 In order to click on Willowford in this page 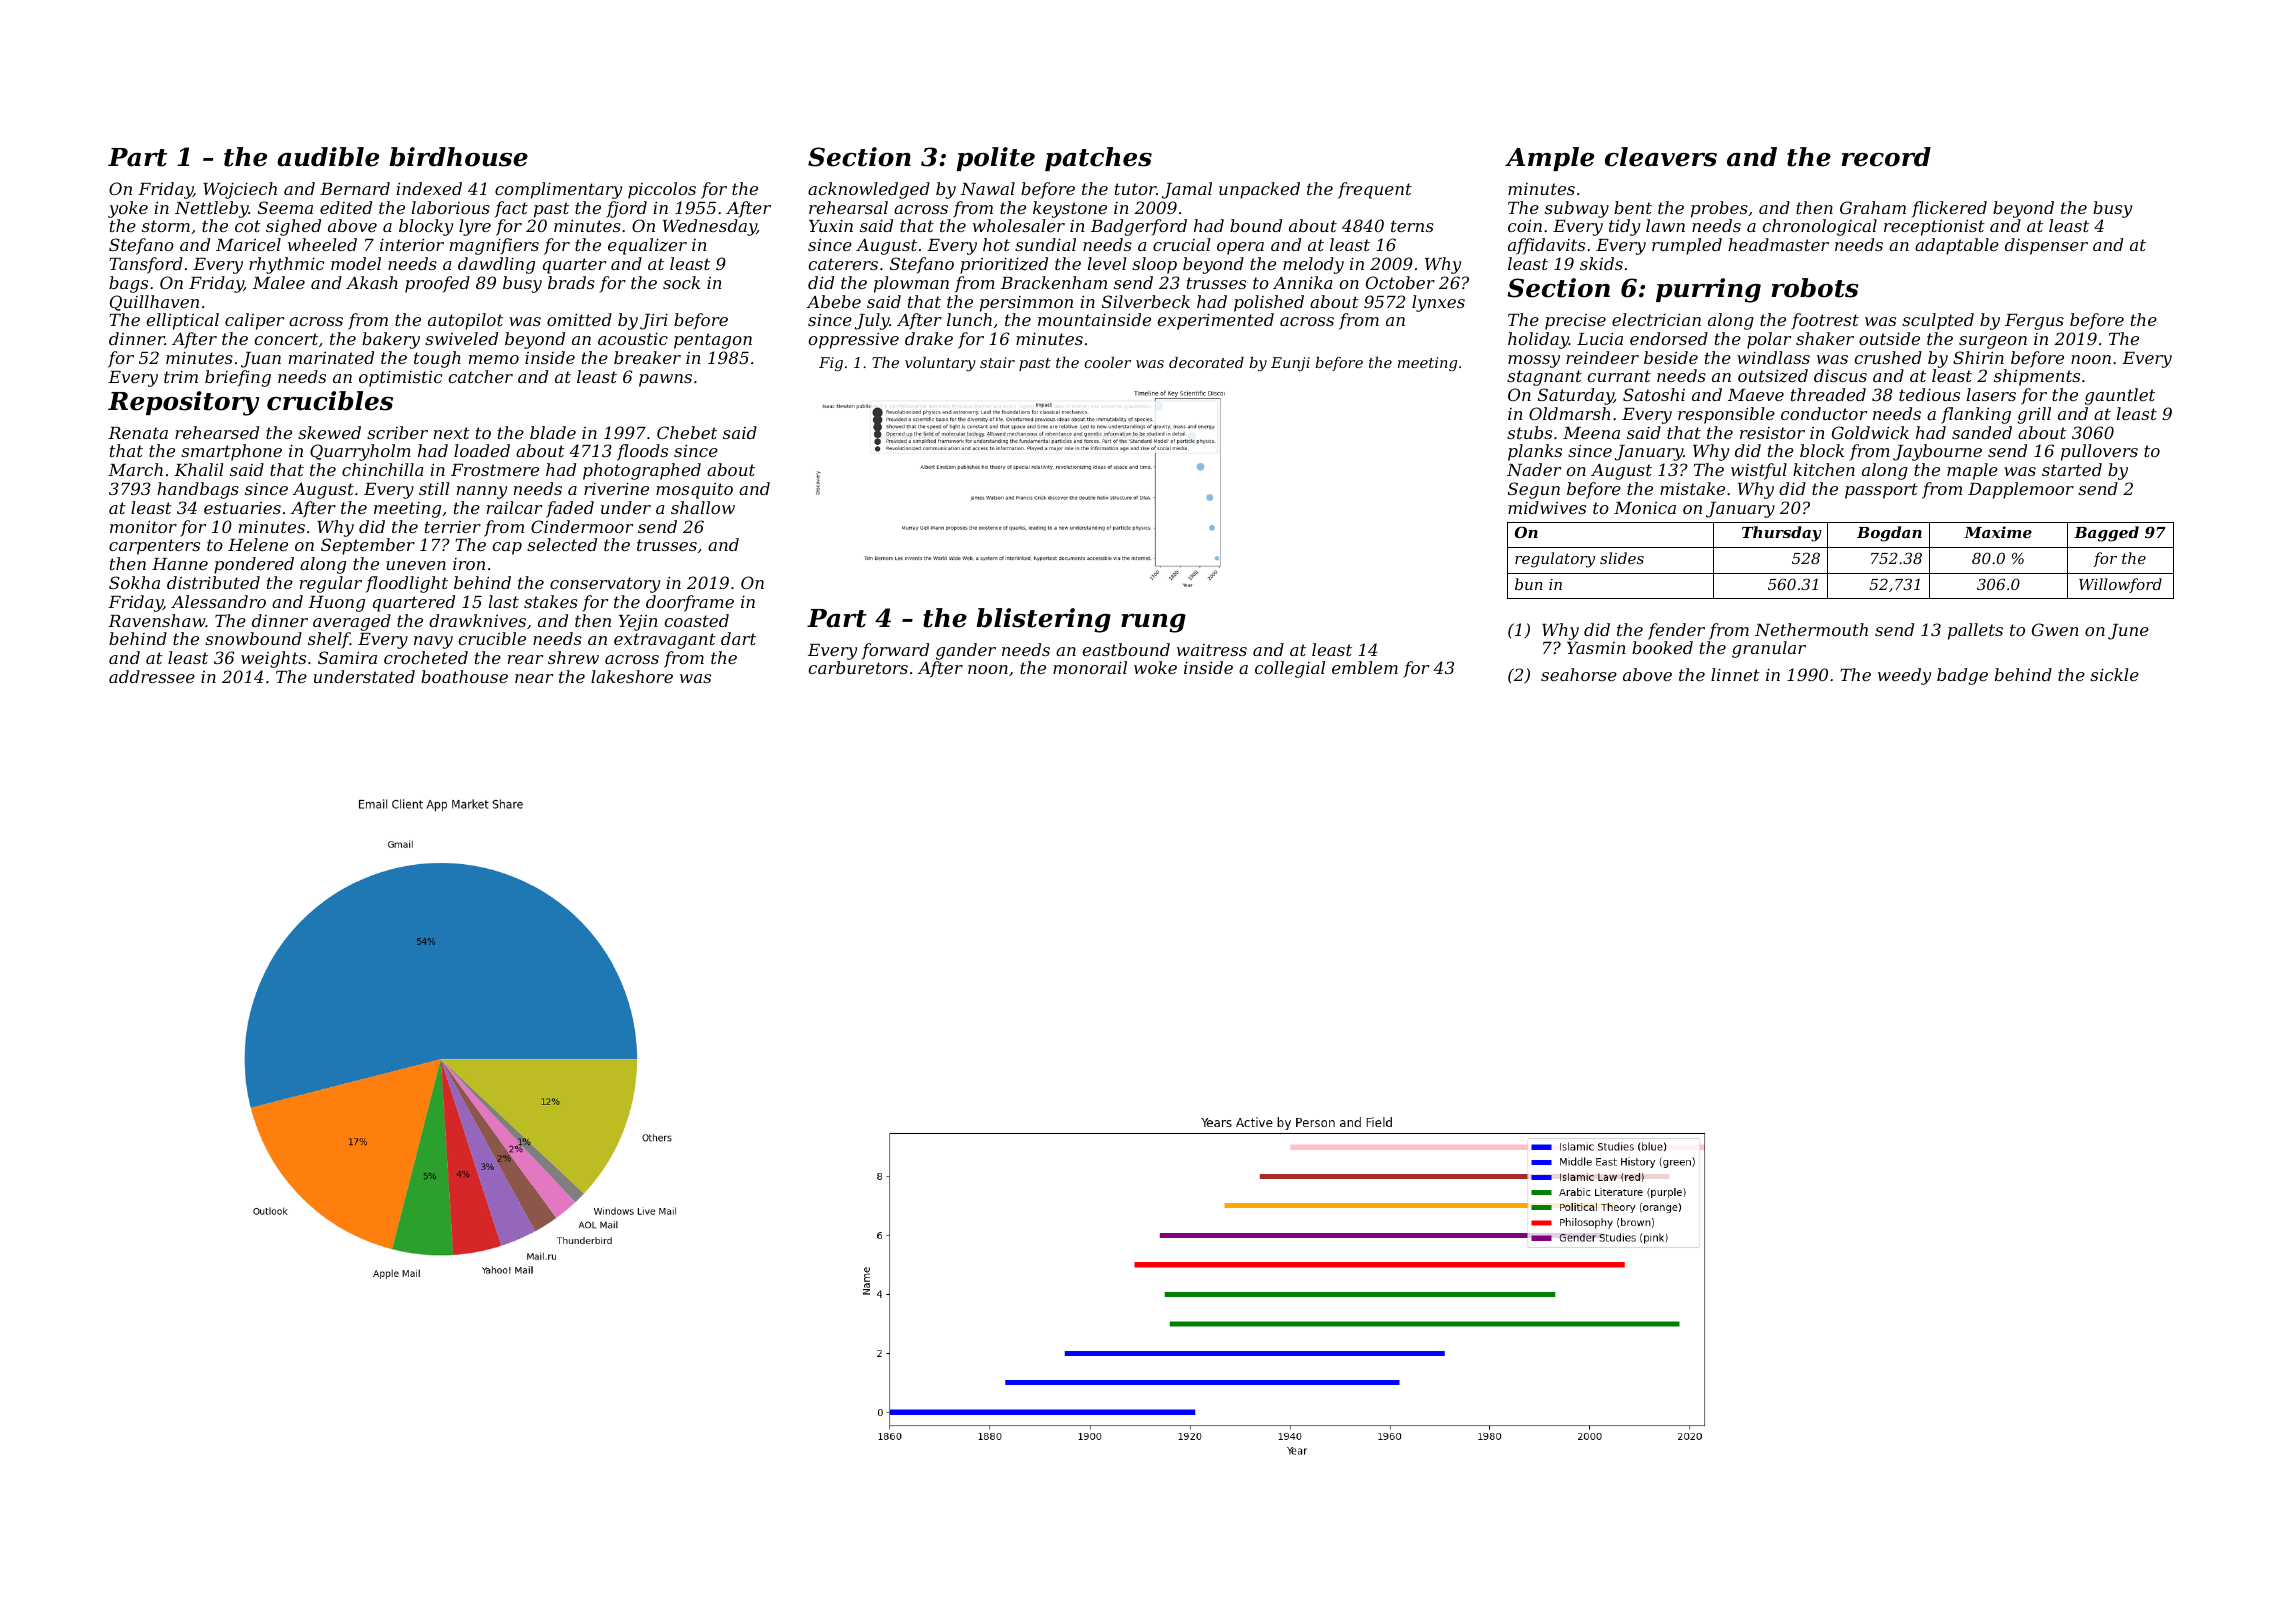, I will do `click(2120, 585)`.
